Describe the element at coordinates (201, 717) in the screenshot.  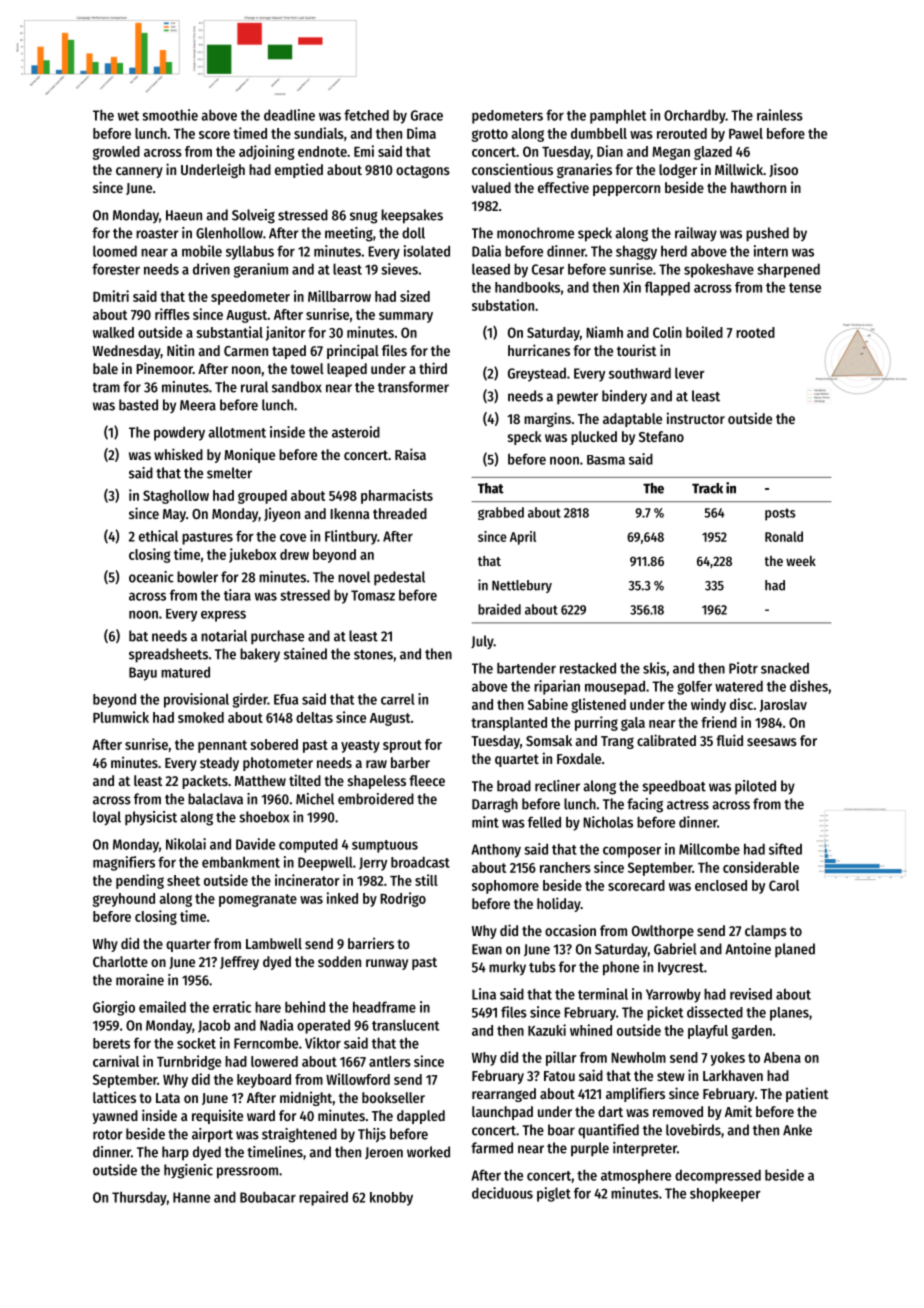
I see `smoked` at that location.
